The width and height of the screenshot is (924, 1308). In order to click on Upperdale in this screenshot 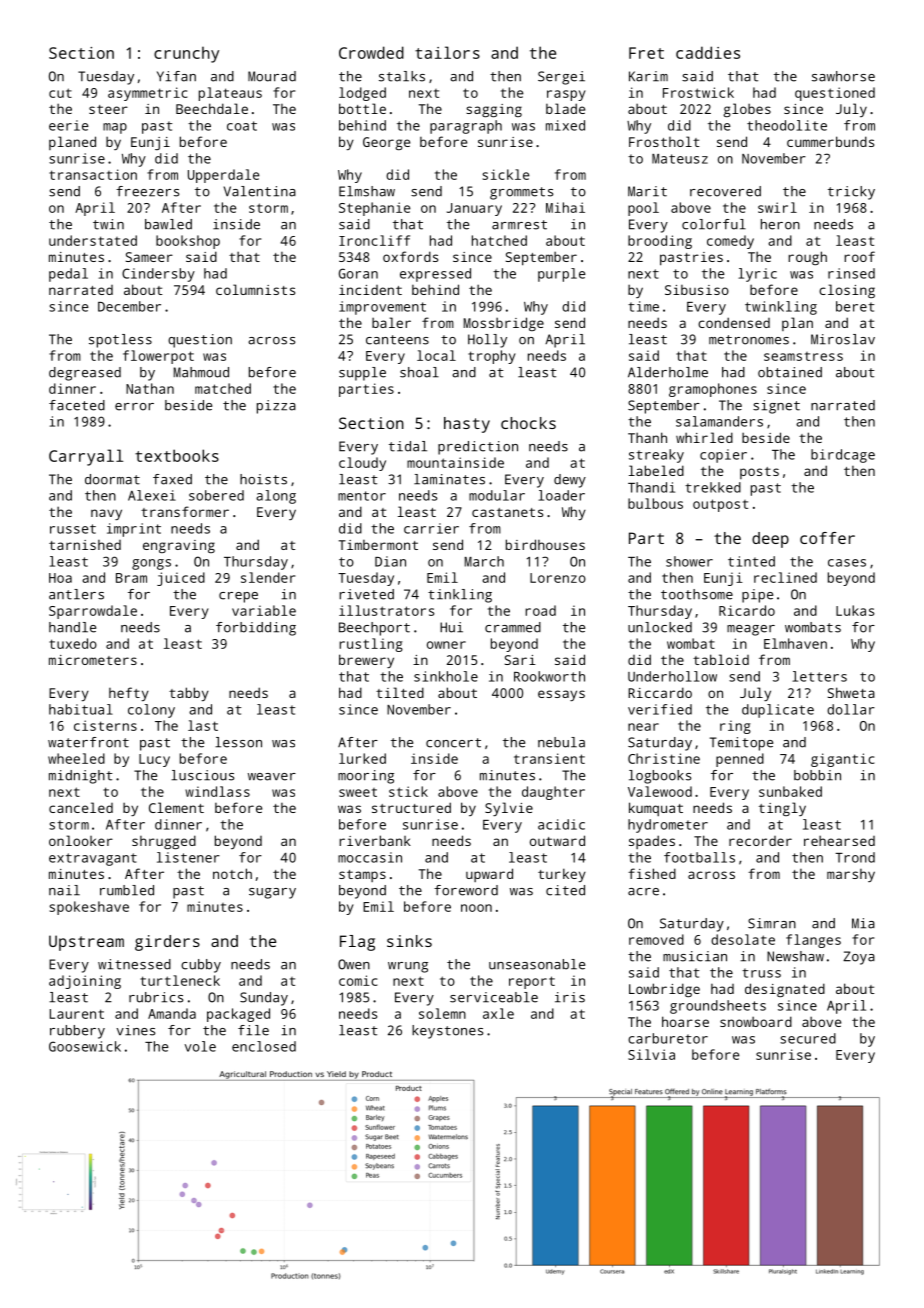, I will do `click(223, 176)`.
